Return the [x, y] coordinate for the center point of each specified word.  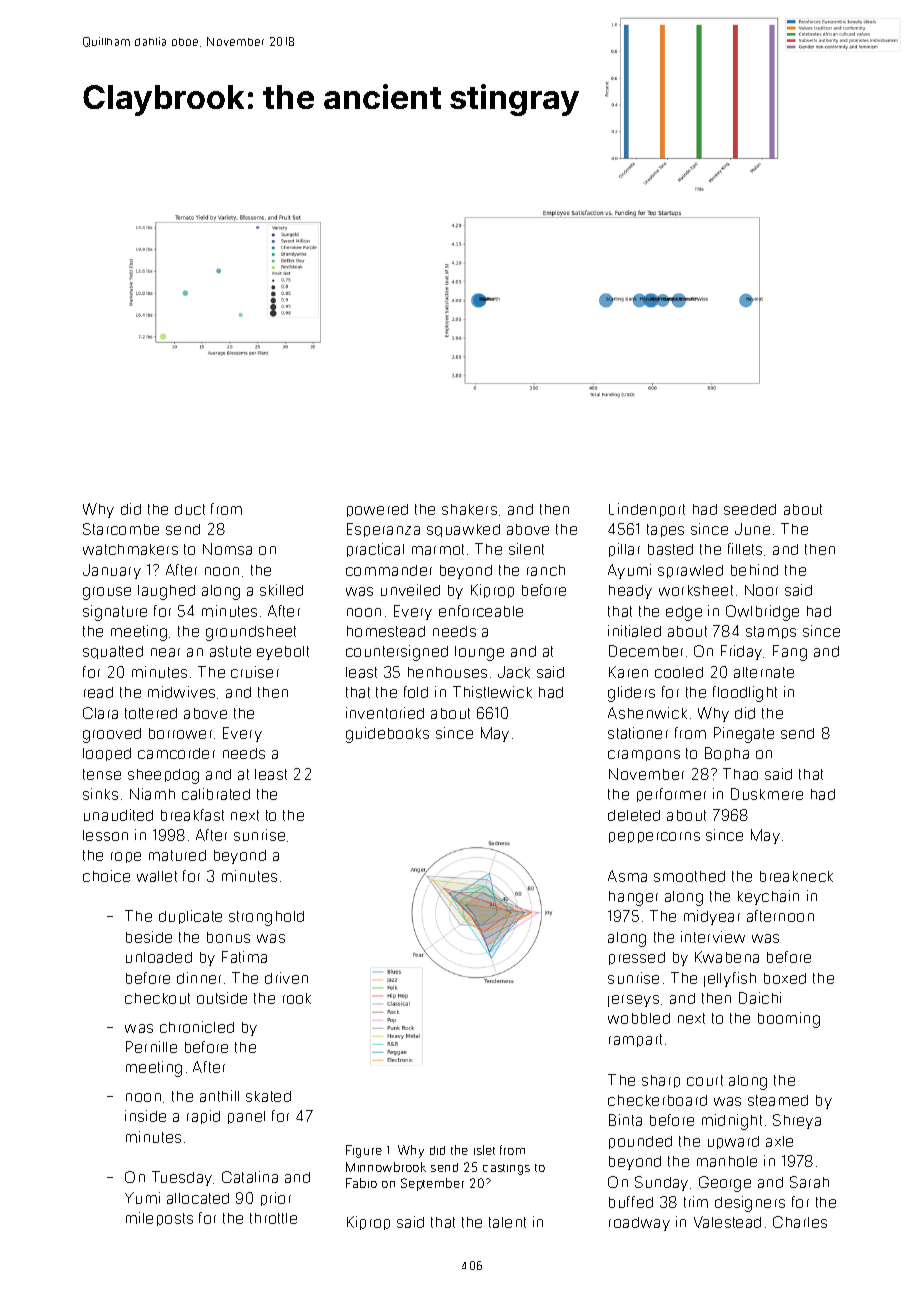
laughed [166, 592]
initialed [634, 631]
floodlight [745, 694]
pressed [637, 958]
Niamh [152, 794]
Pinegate [744, 735]
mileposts [159, 1219]
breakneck [796, 876]
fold [416, 692]
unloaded [159, 957]
